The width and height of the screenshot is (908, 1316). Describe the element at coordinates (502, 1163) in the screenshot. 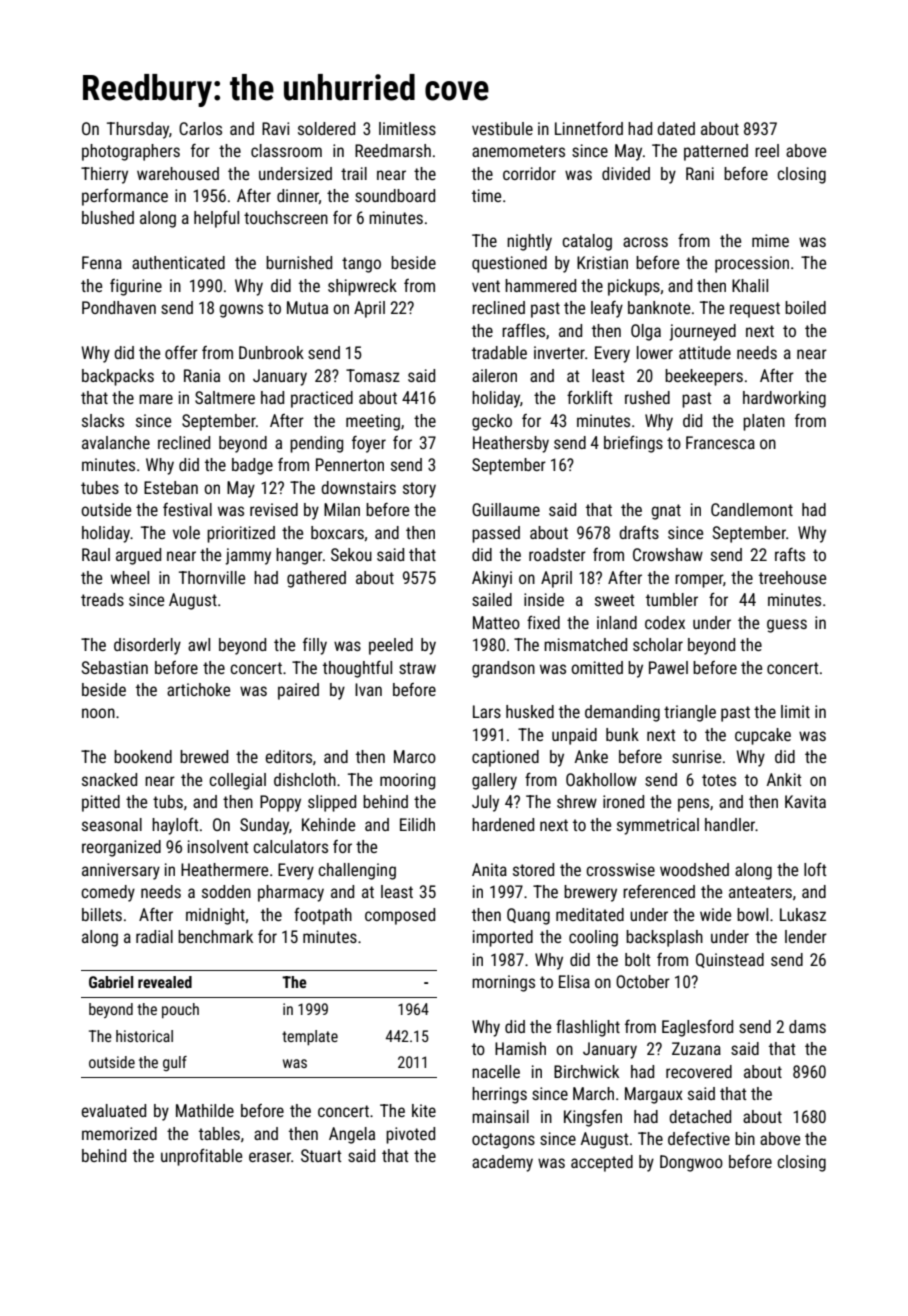

I see `academy` at that location.
